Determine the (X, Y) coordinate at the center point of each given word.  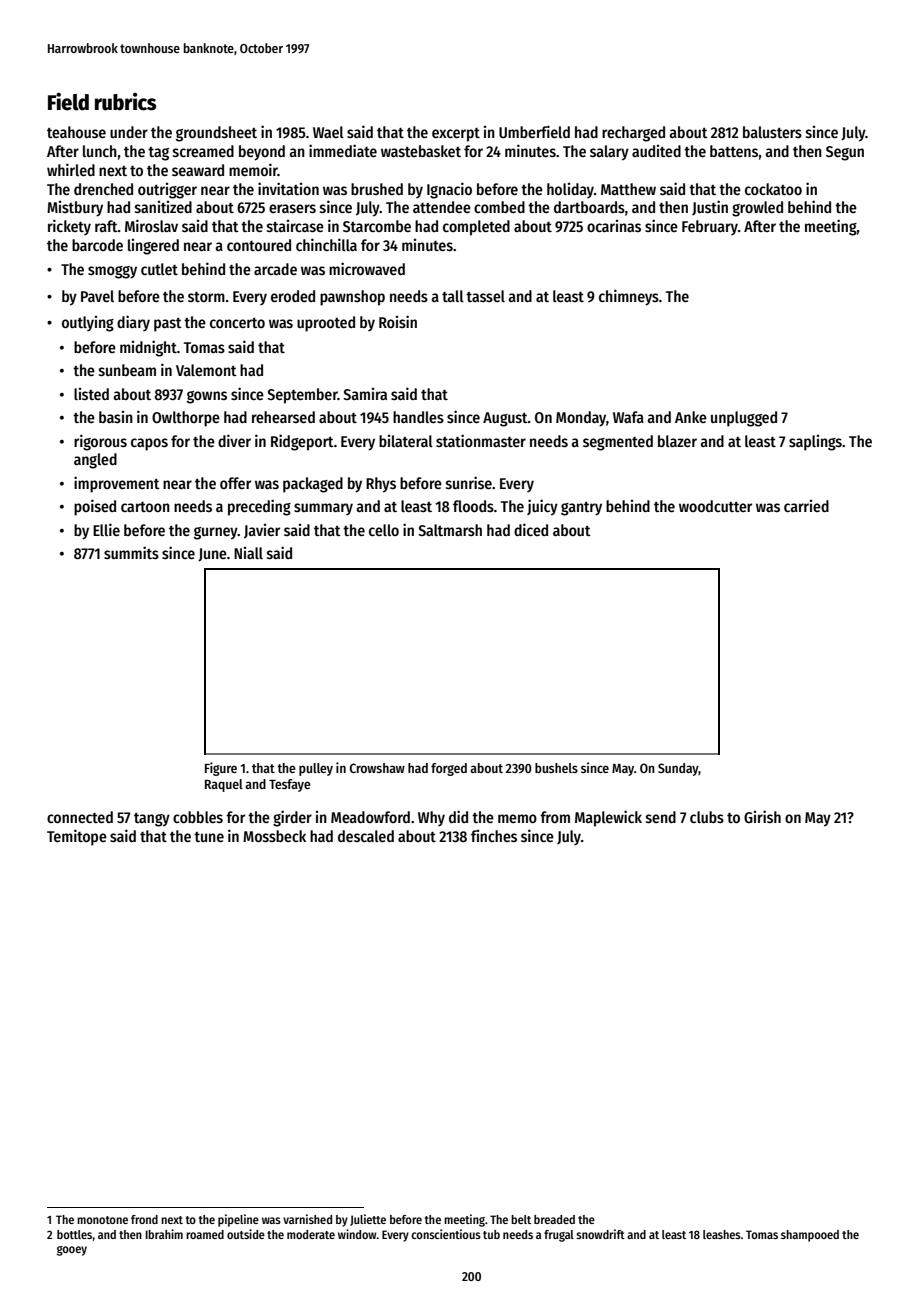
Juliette (368, 1220)
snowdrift (600, 1234)
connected (80, 817)
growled (757, 209)
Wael (328, 132)
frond (144, 1219)
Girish (762, 816)
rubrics (125, 102)
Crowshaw (377, 768)
